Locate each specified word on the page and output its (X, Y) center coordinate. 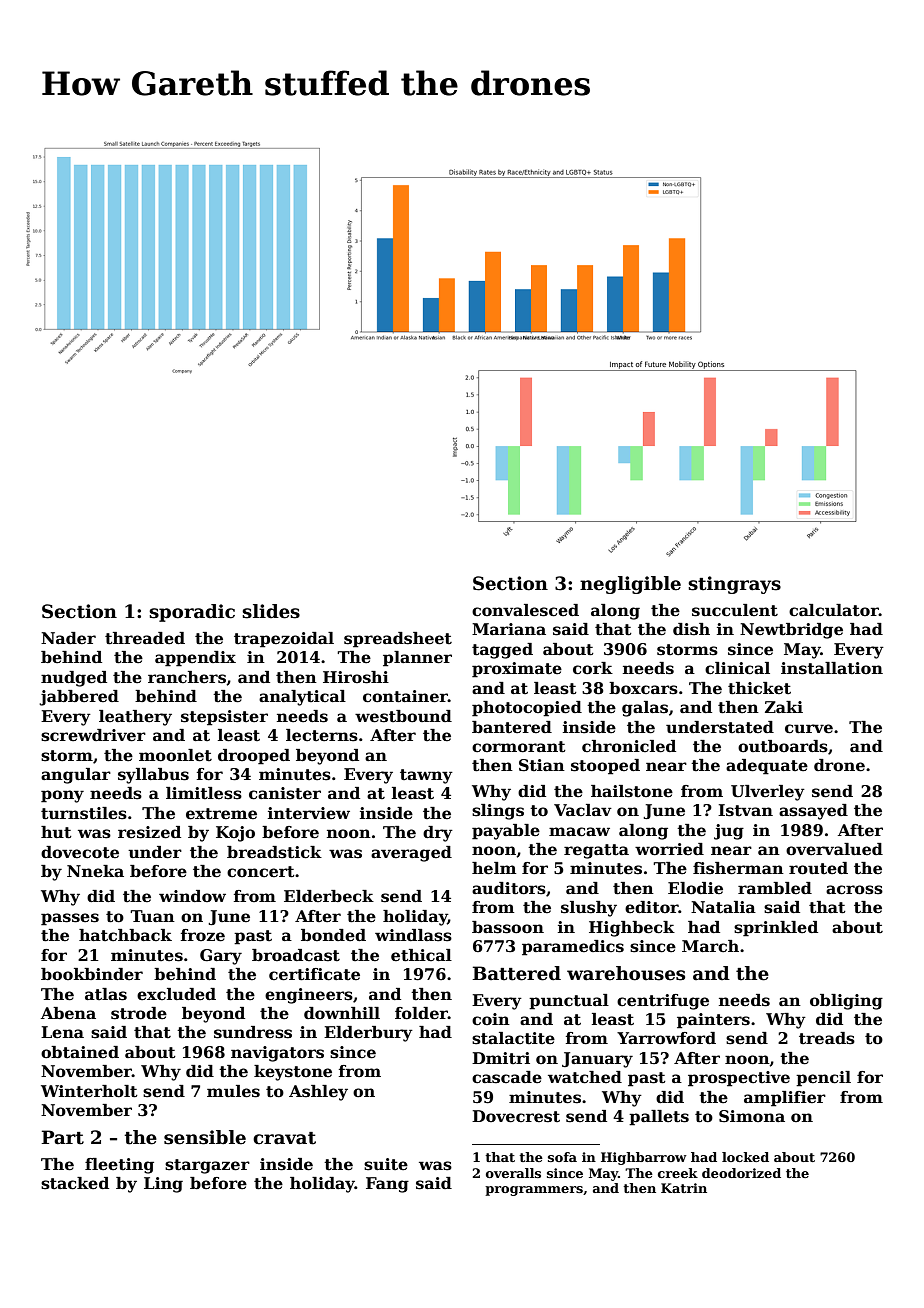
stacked (75, 1183)
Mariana (509, 629)
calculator (834, 610)
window (192, 896)
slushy (589, 909)
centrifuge (663, 1002)
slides (271, 611)
